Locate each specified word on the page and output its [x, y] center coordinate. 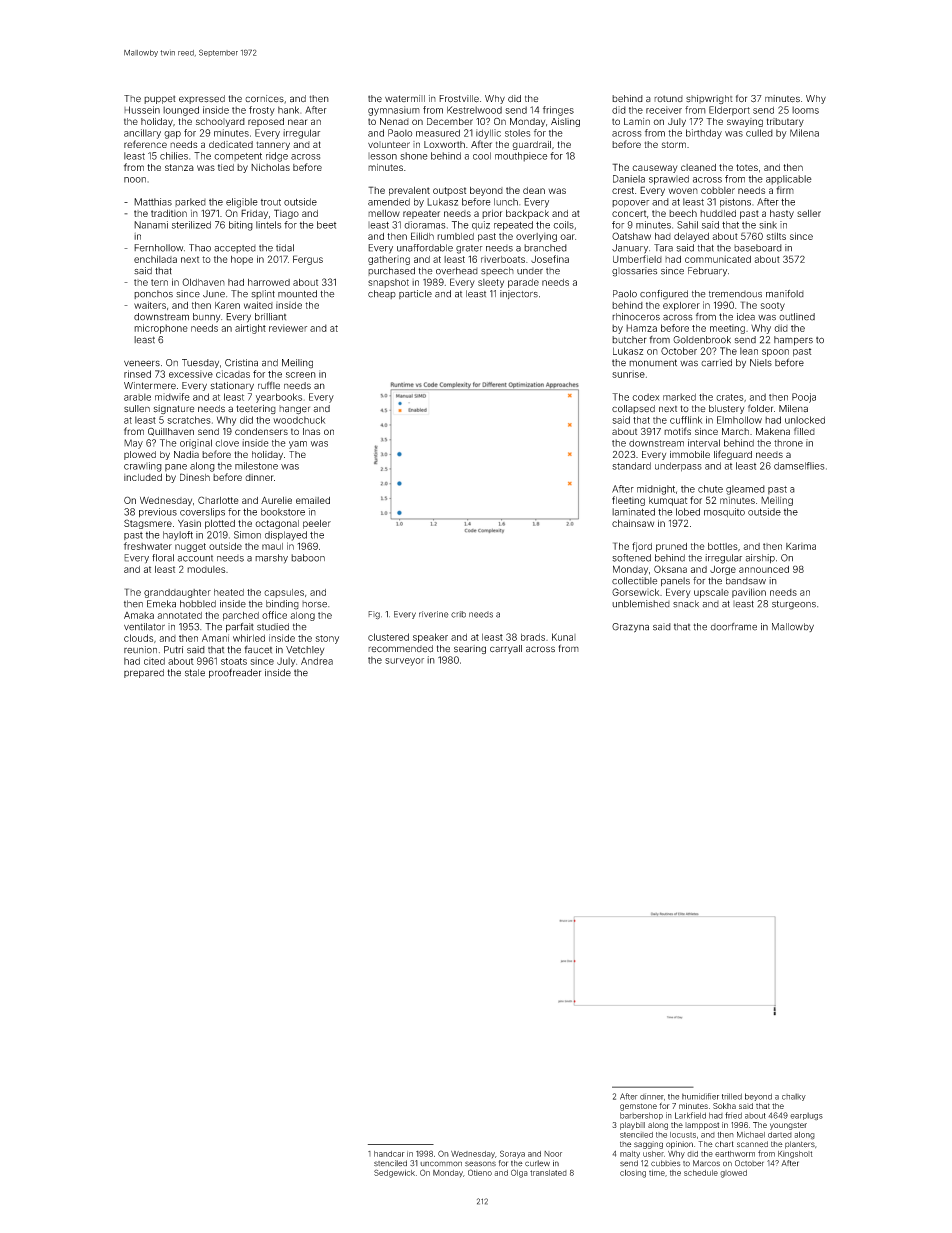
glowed [733, 1174]
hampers [793, 340]
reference [145, 144]
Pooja [804, 398]
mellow [384, 213]
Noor [553, 1154]
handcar [389, 1154]
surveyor [404, 662]
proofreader [235, 673]
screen [301, 375]
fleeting [628, 501]
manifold [785, 294]
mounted [297, 294]
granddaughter [177, 593]
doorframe [733, 627]
